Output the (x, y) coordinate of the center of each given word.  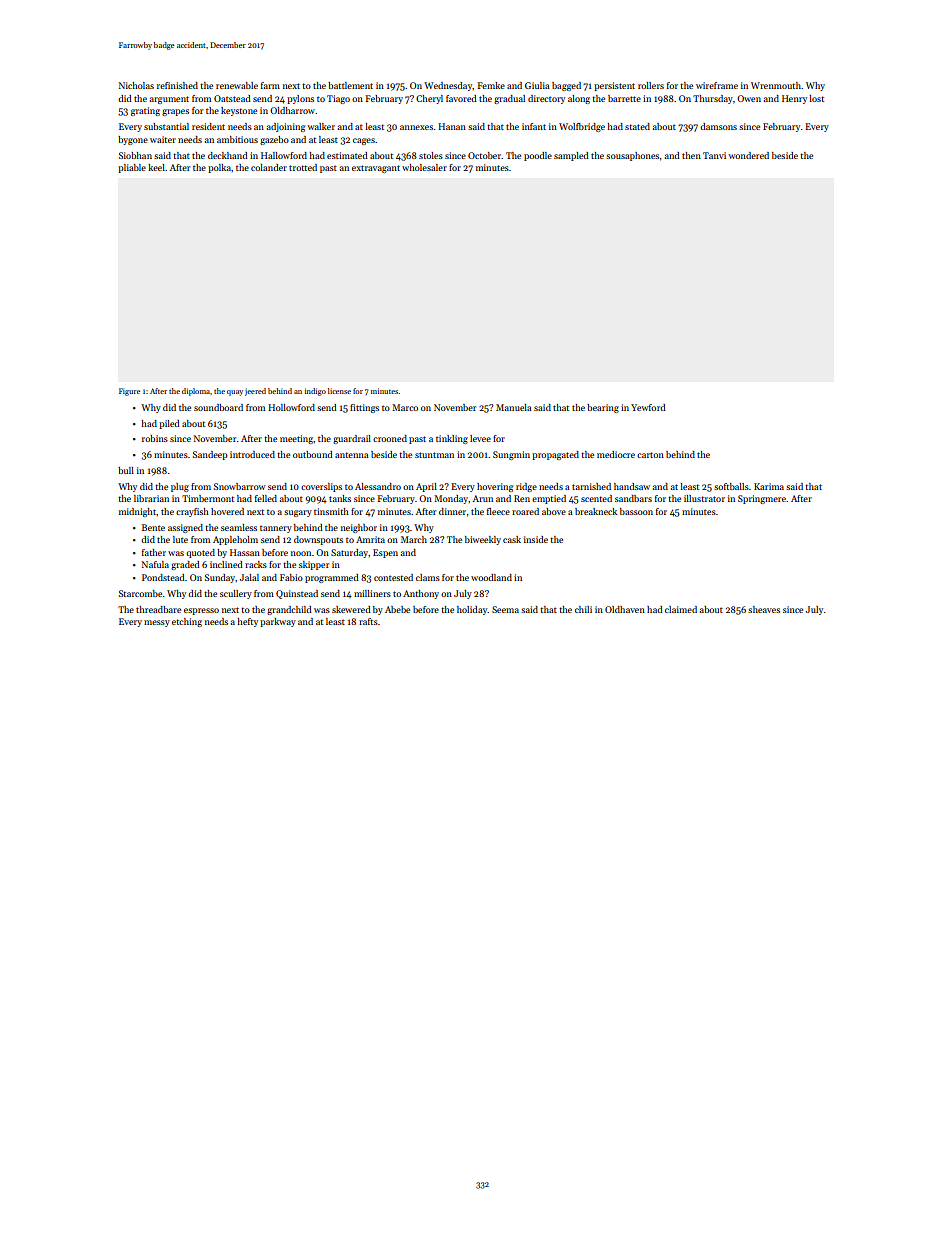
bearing (603, 408)
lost (816, 98)
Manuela (514, 407)
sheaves (764, 609)
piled (169, 424)
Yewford (648, 407)
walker (321, 126)
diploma (196, 392)
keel (156, 167)
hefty (248, 622)
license (339, 391)
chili (583, 609)
